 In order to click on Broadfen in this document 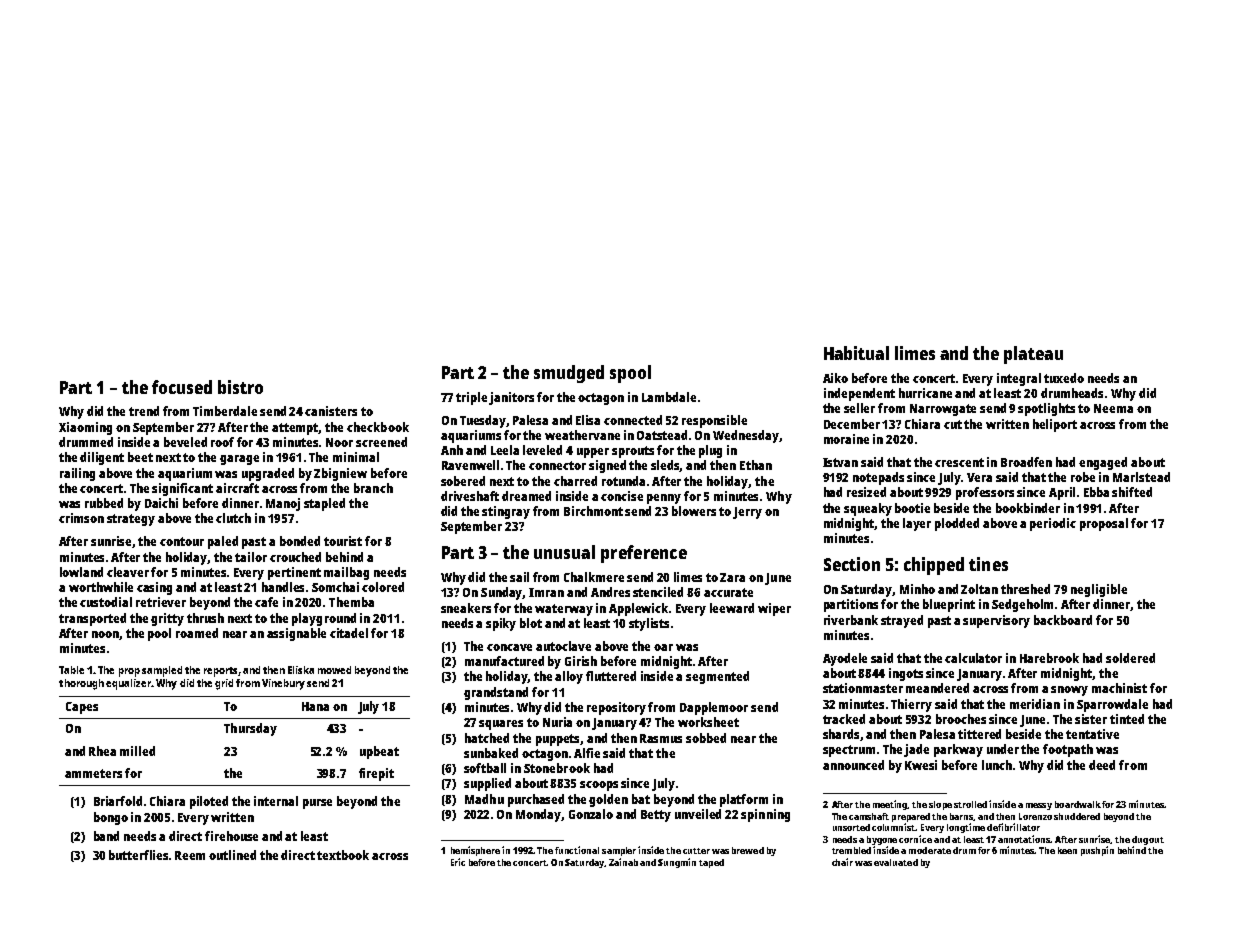, I will do `click(1026, 462)`.
